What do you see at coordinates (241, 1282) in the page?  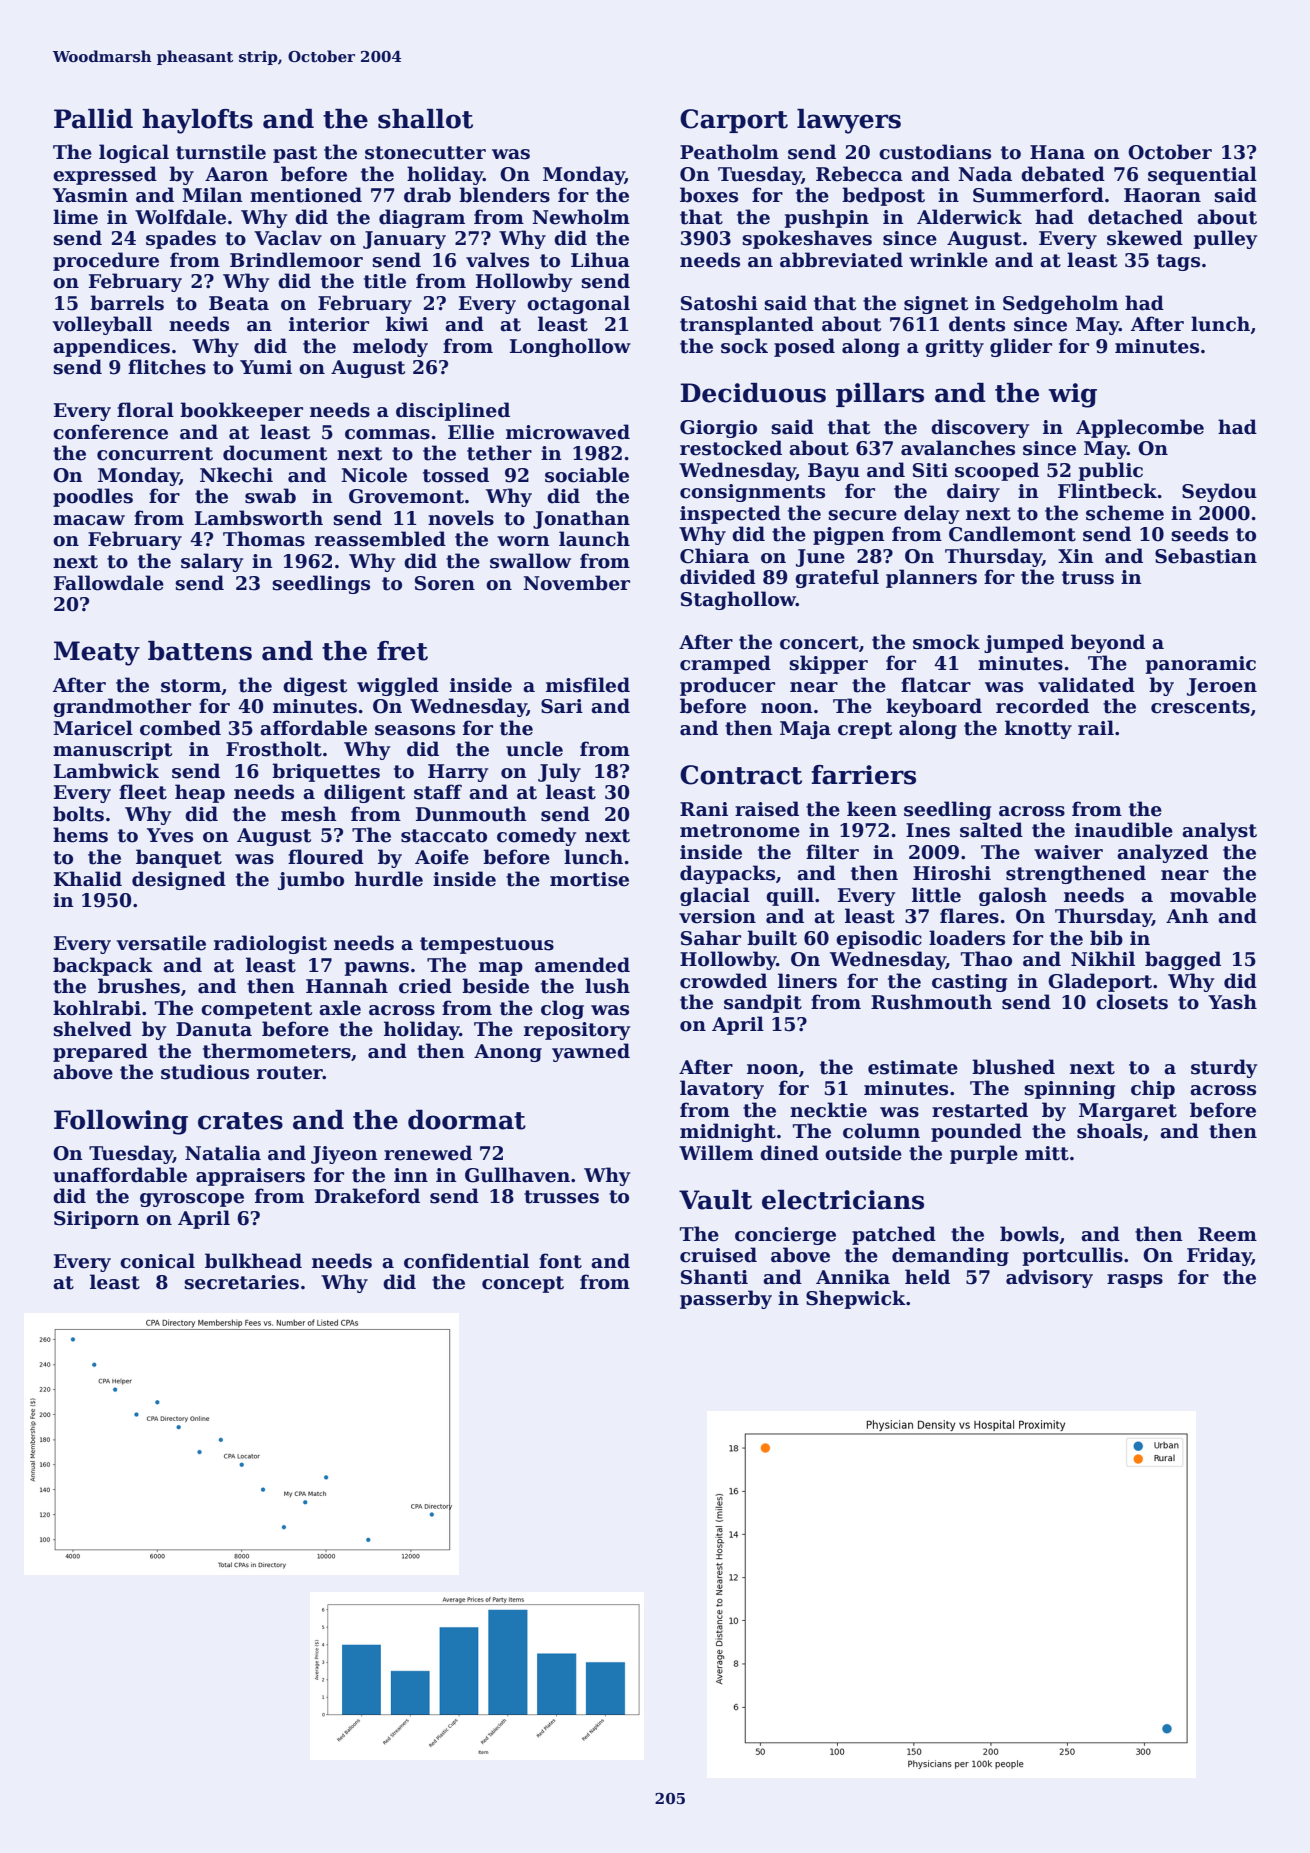 I see `secretaries` at bounding box center [241, 1282].
